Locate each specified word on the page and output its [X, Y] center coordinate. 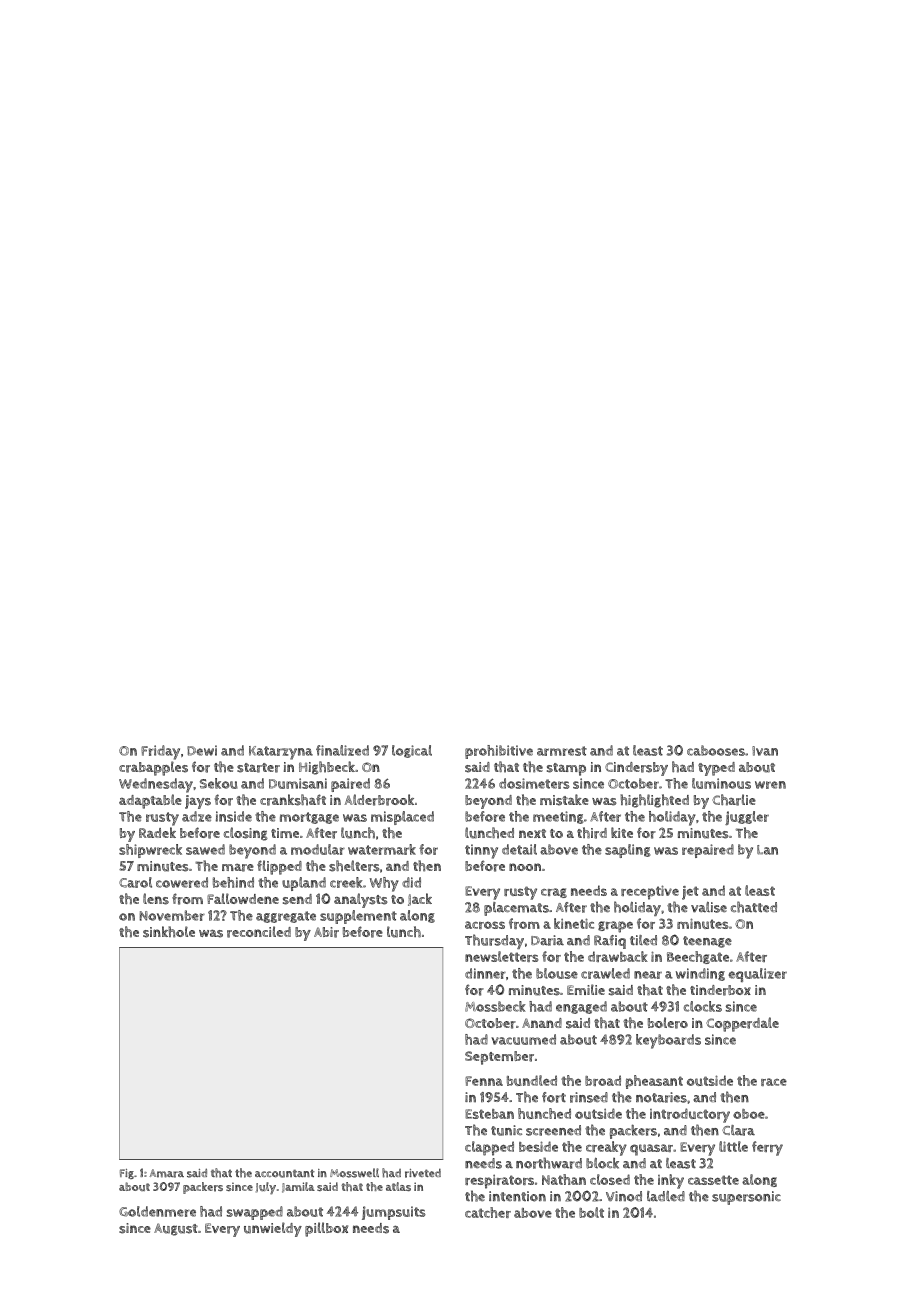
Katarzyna [281, 753]
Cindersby [636, 769]
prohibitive [499, 752]
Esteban [489, 1114]
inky [671, 1181]
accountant [285, 1173]
